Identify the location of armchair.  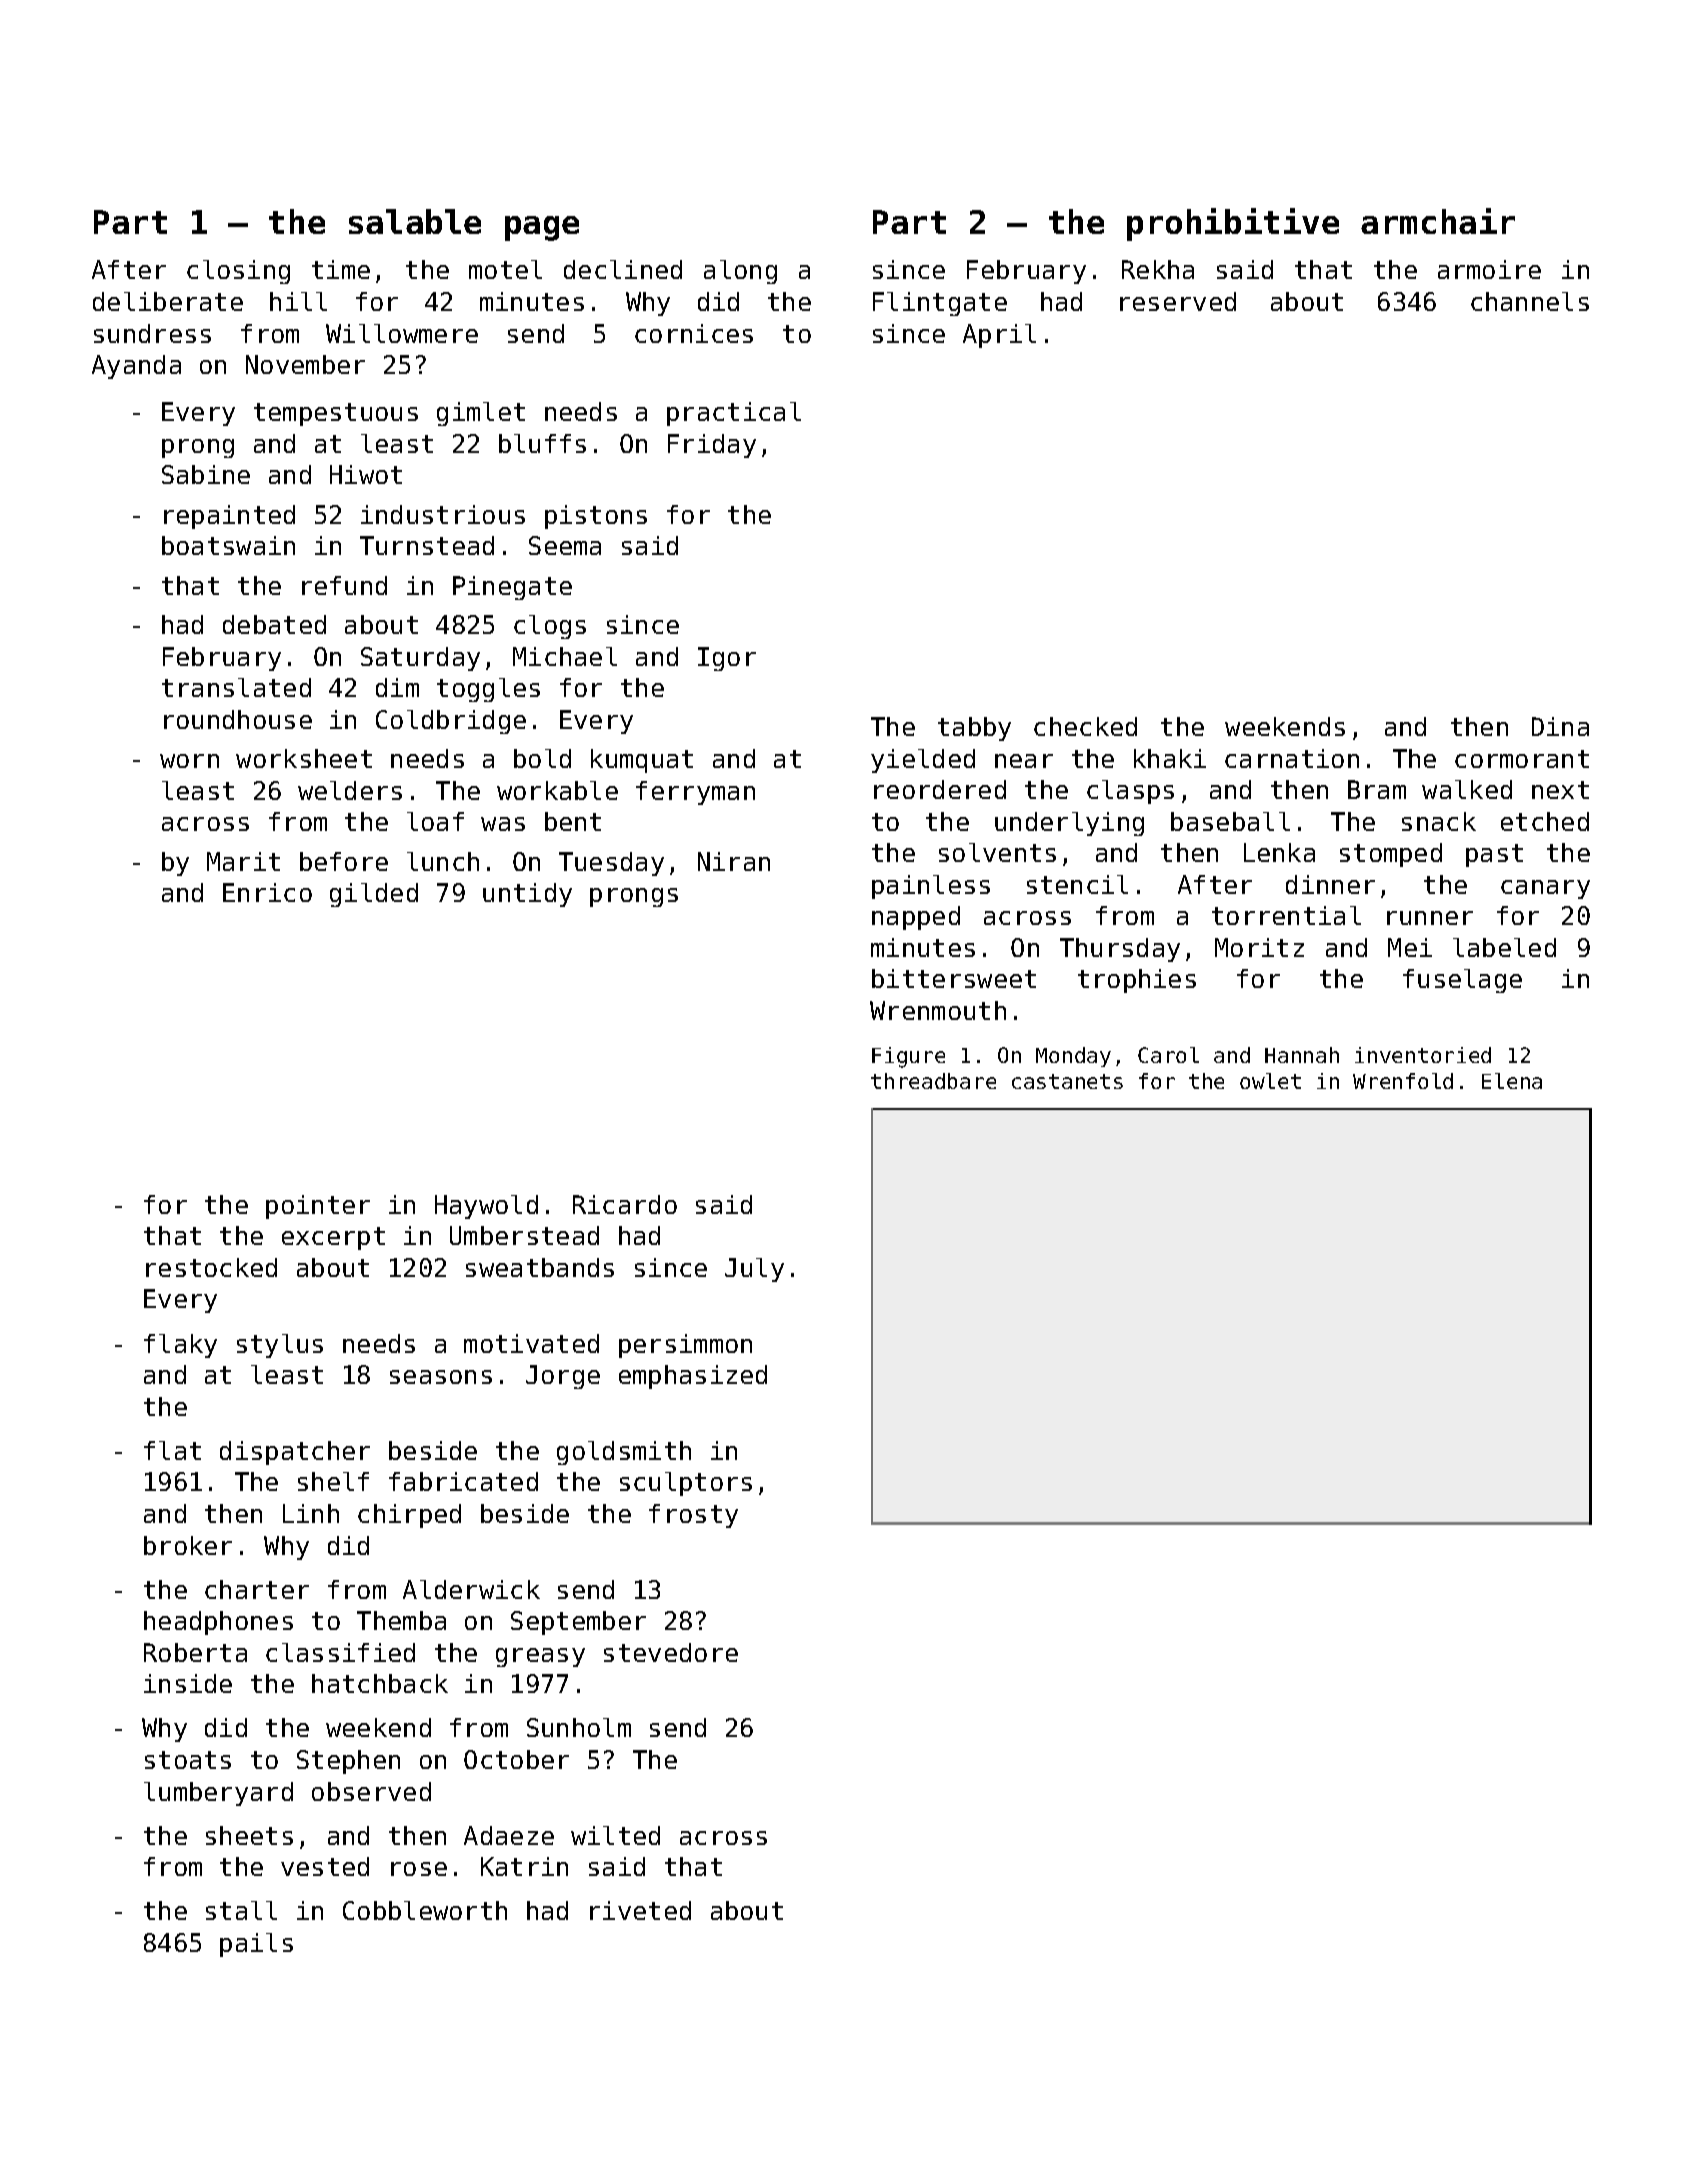
(1438, 221).
